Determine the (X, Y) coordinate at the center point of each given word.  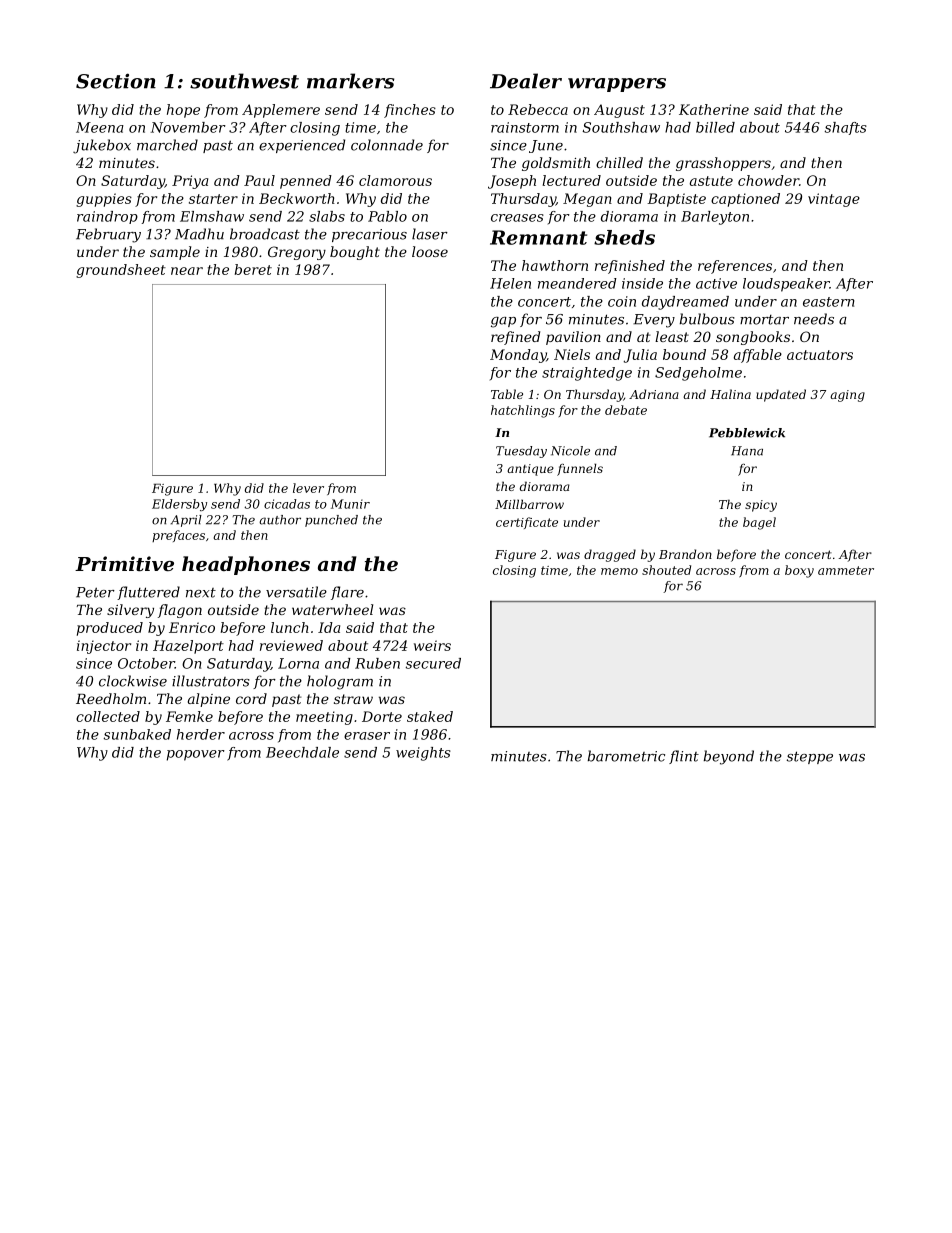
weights (423, 754)
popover (196, 755)
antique (530, 470)
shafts (846, 128)
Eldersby (179, 505)
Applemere (281, 111)
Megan (587, 200)
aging (847, 396)
